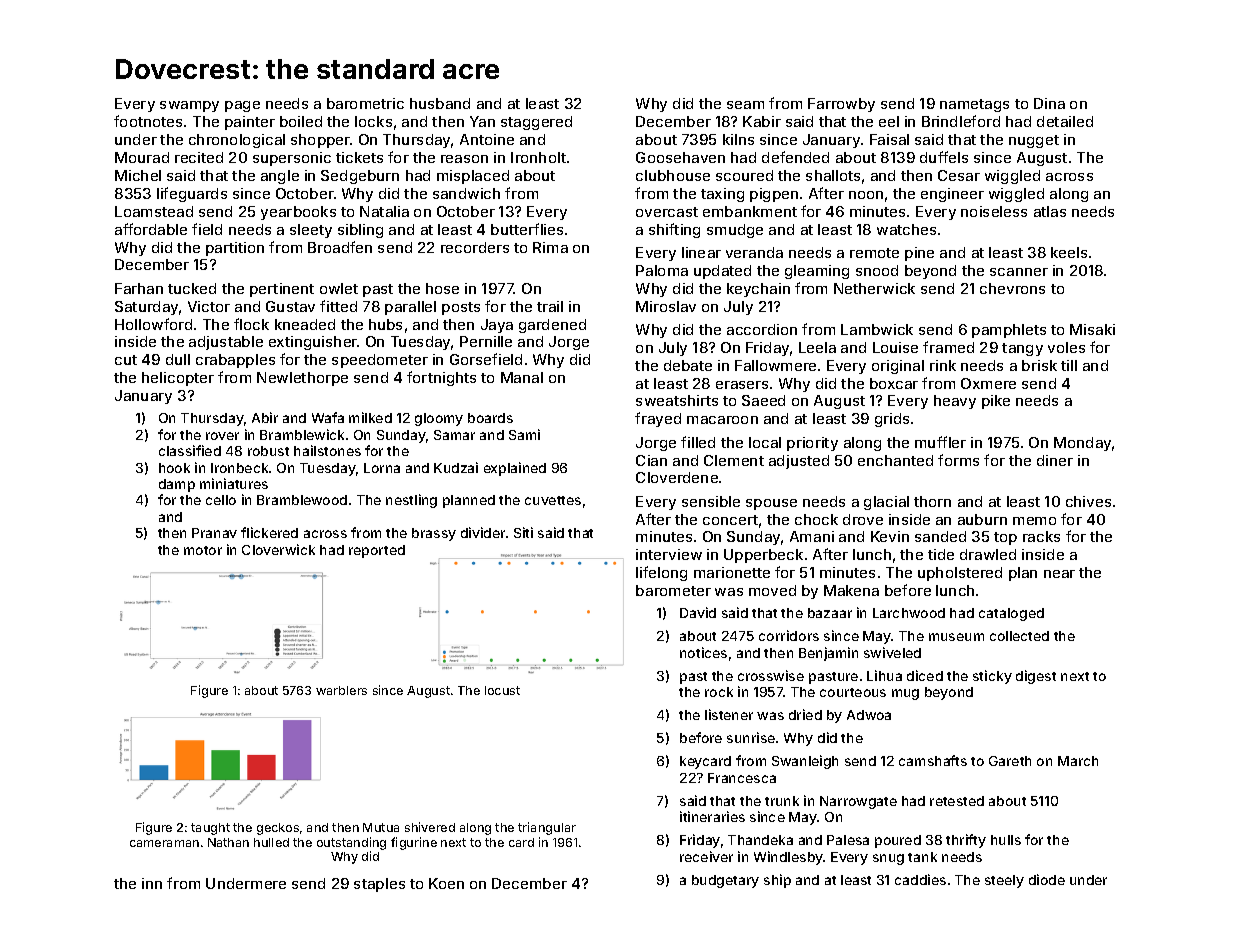 The height and width of the screenshot is (952, 1233). Describe the element at coordinates (725, 881) in the screenshot. I see `budgetary` at that location.
